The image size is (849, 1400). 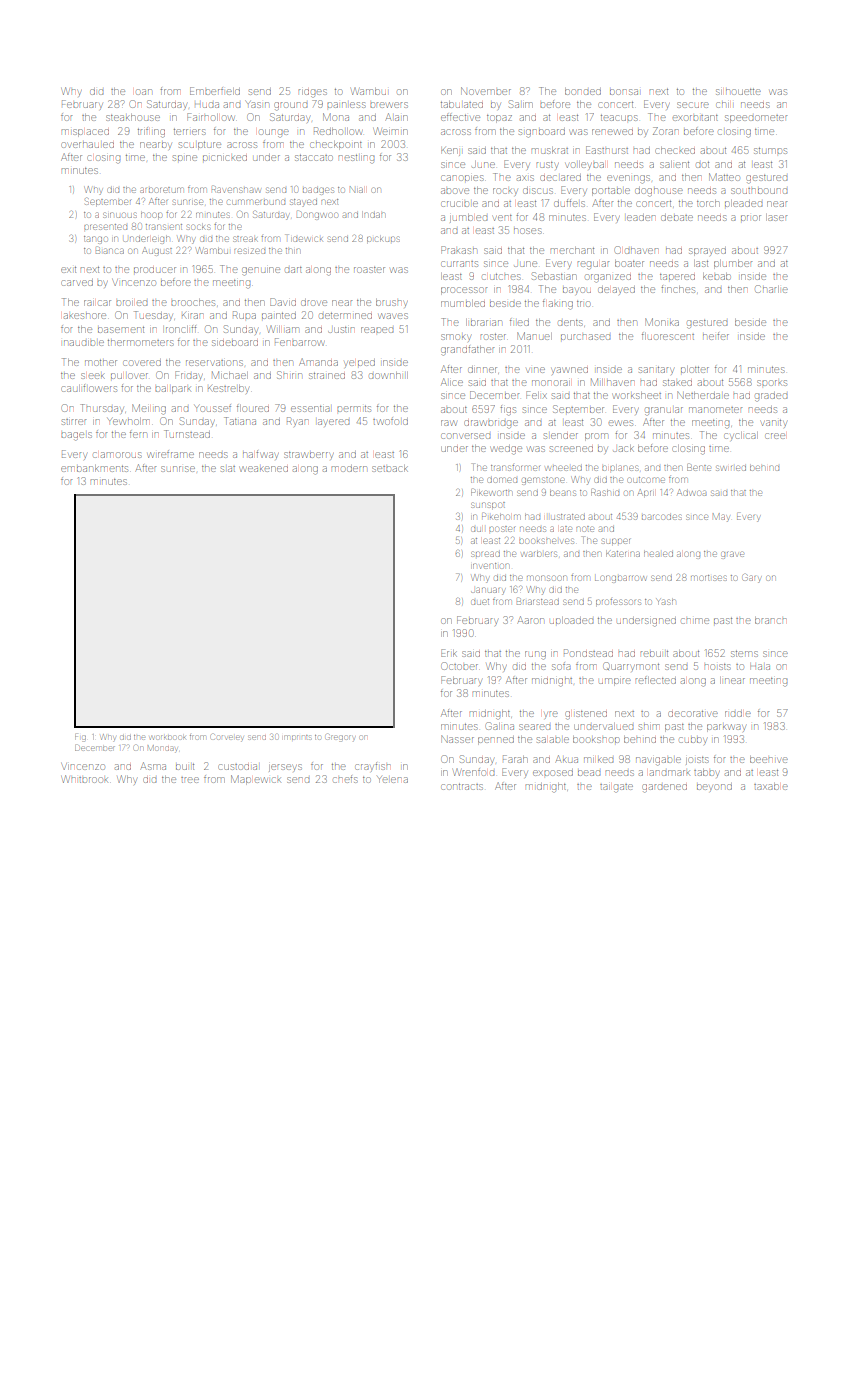 What do you see at coordinates (583, 91) in the screenshot?
I see `bonded` at bounding box center [583, 91].
